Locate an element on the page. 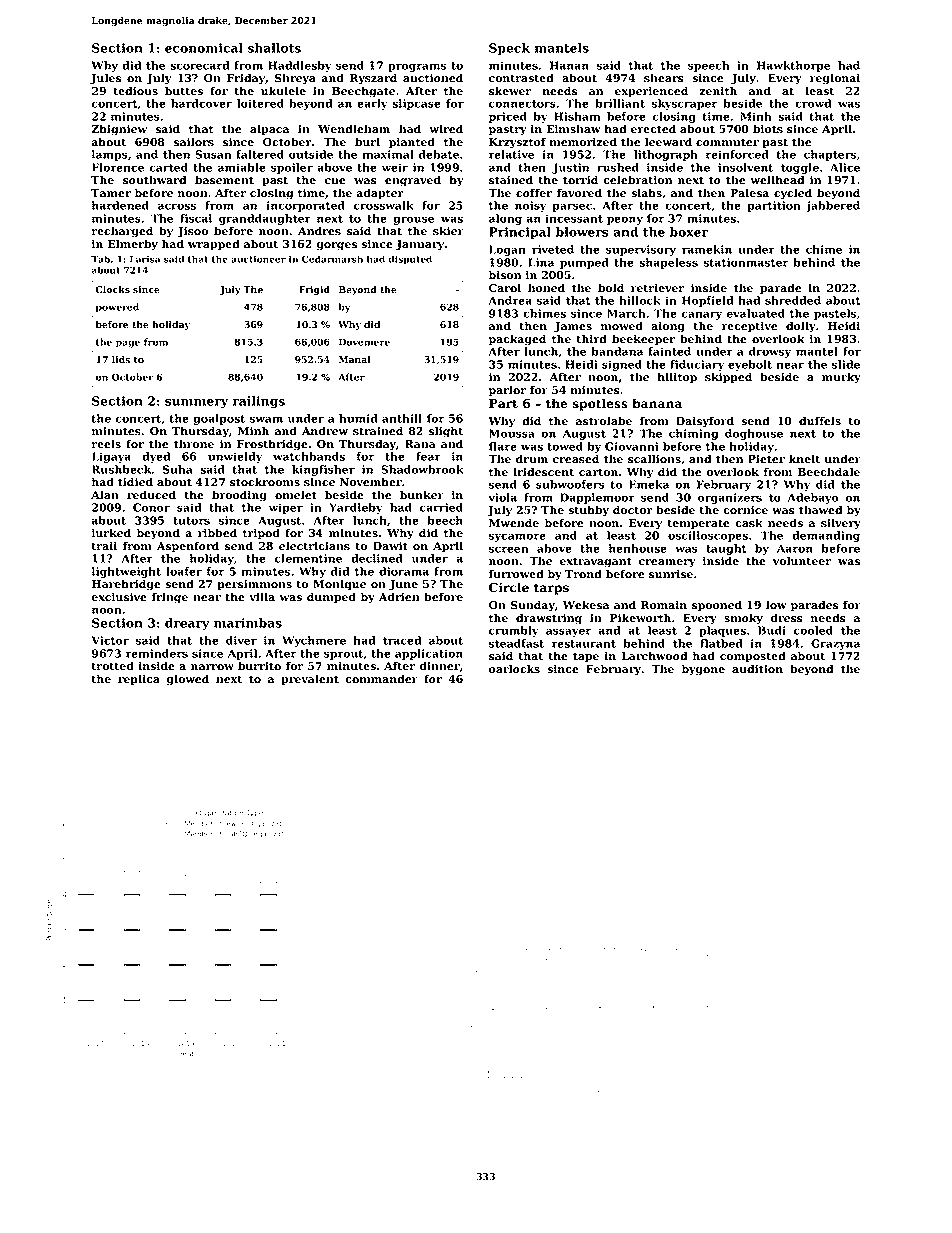  exclusive is located at coordinates (119, 597).
